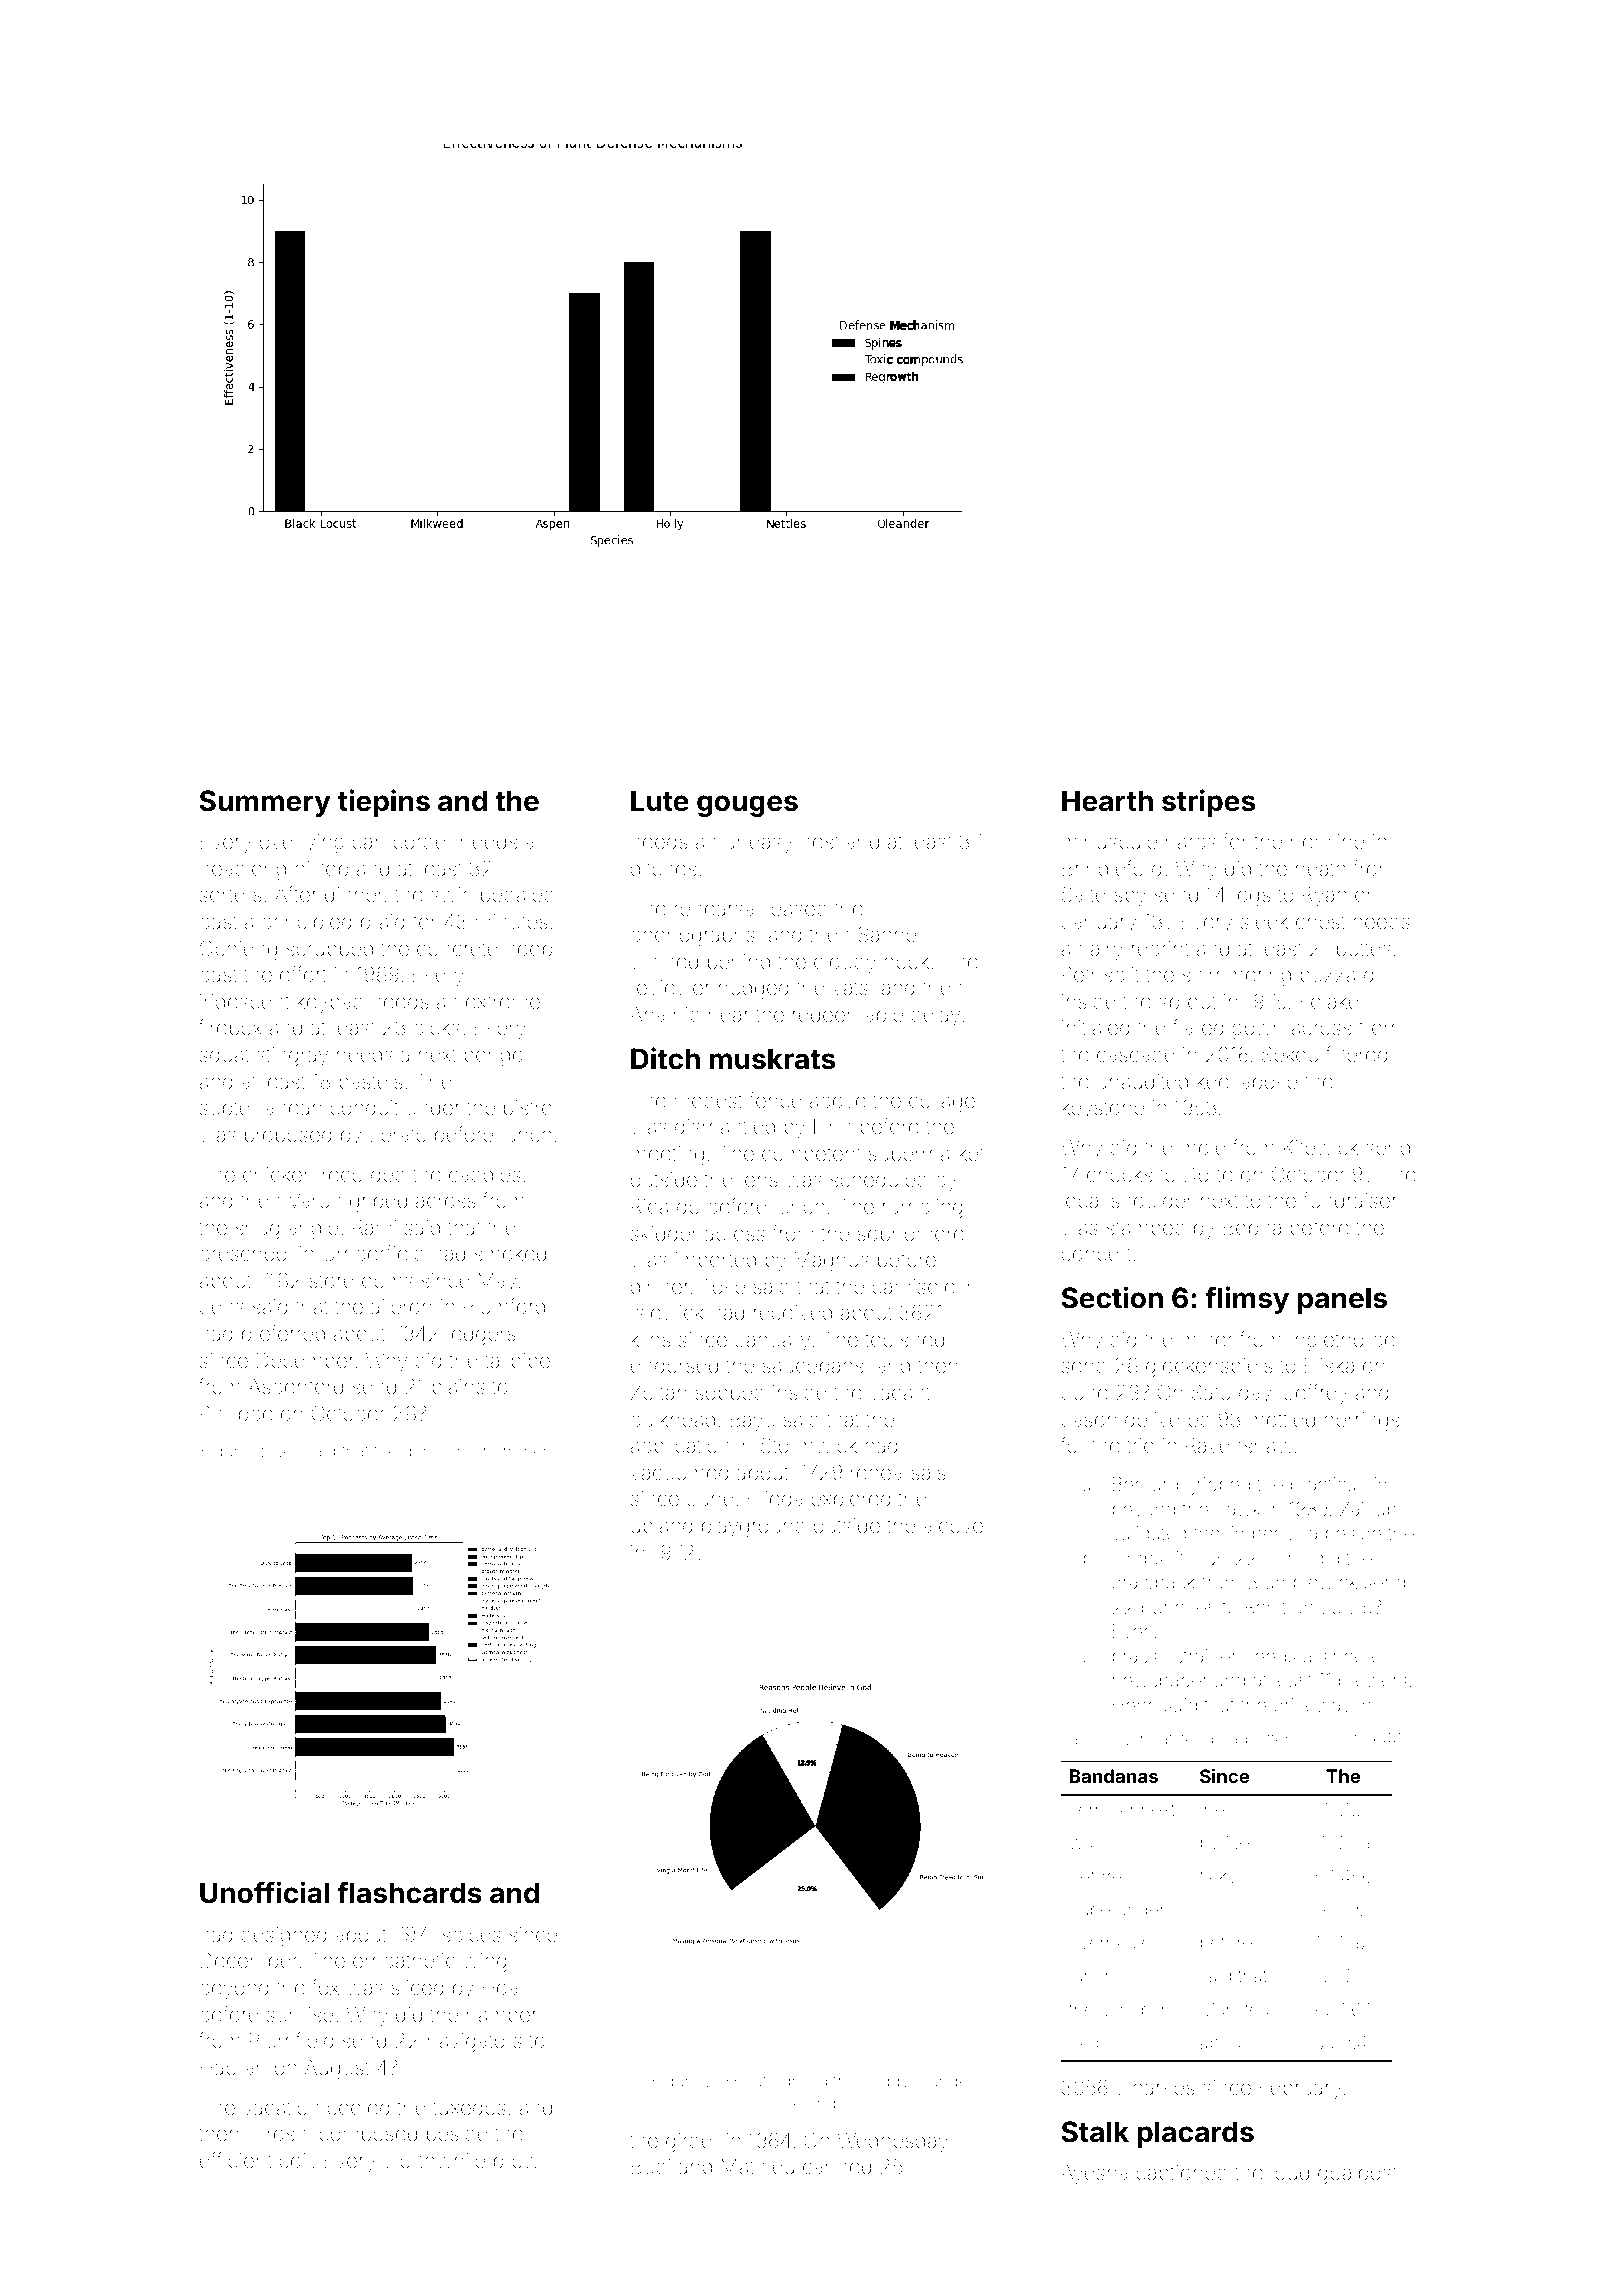  What do you see at coordinates (850, 1500) in the page?
I see `explored` at bounding box center [850, 1500].
